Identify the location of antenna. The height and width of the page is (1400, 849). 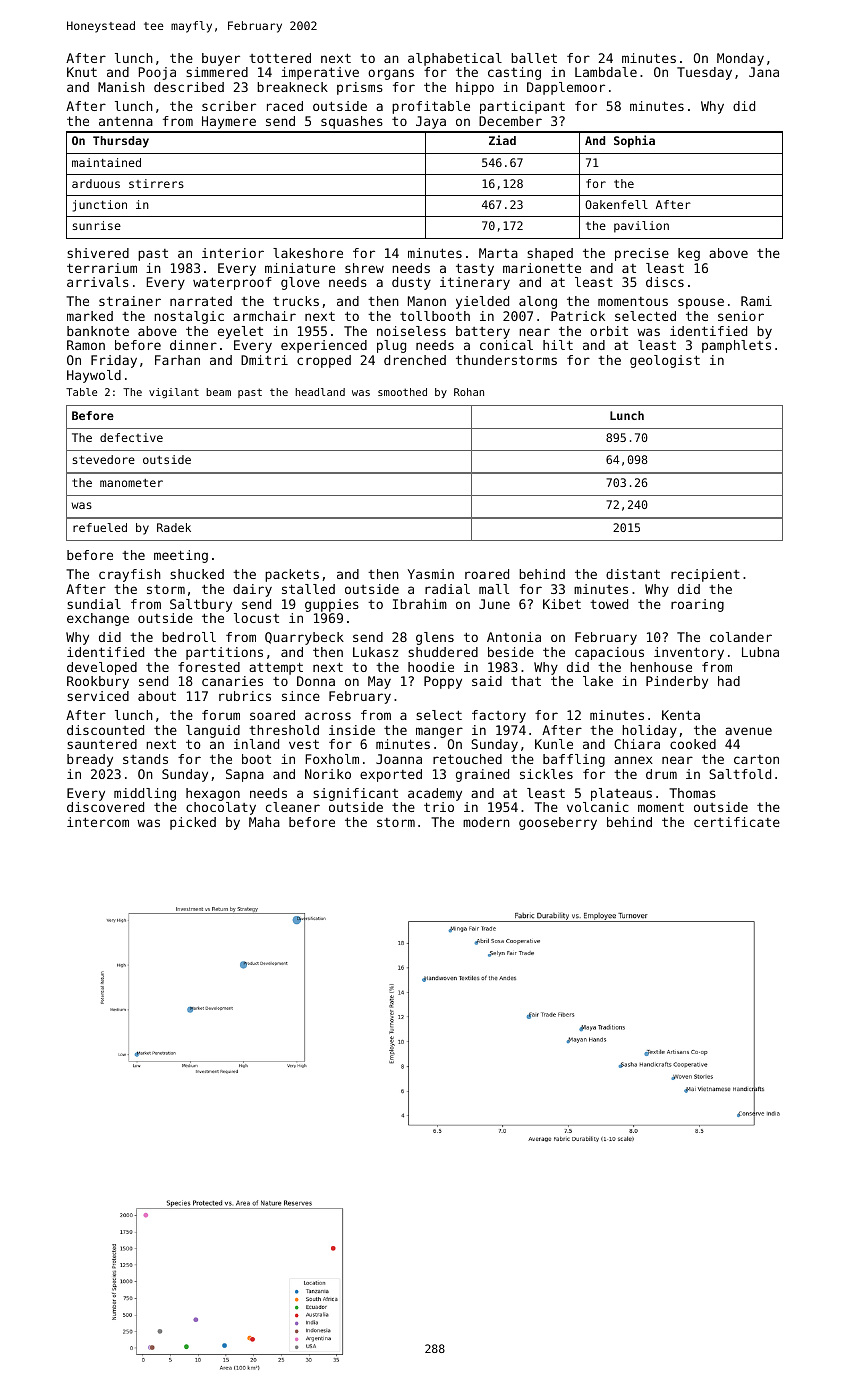
(126, 121).
